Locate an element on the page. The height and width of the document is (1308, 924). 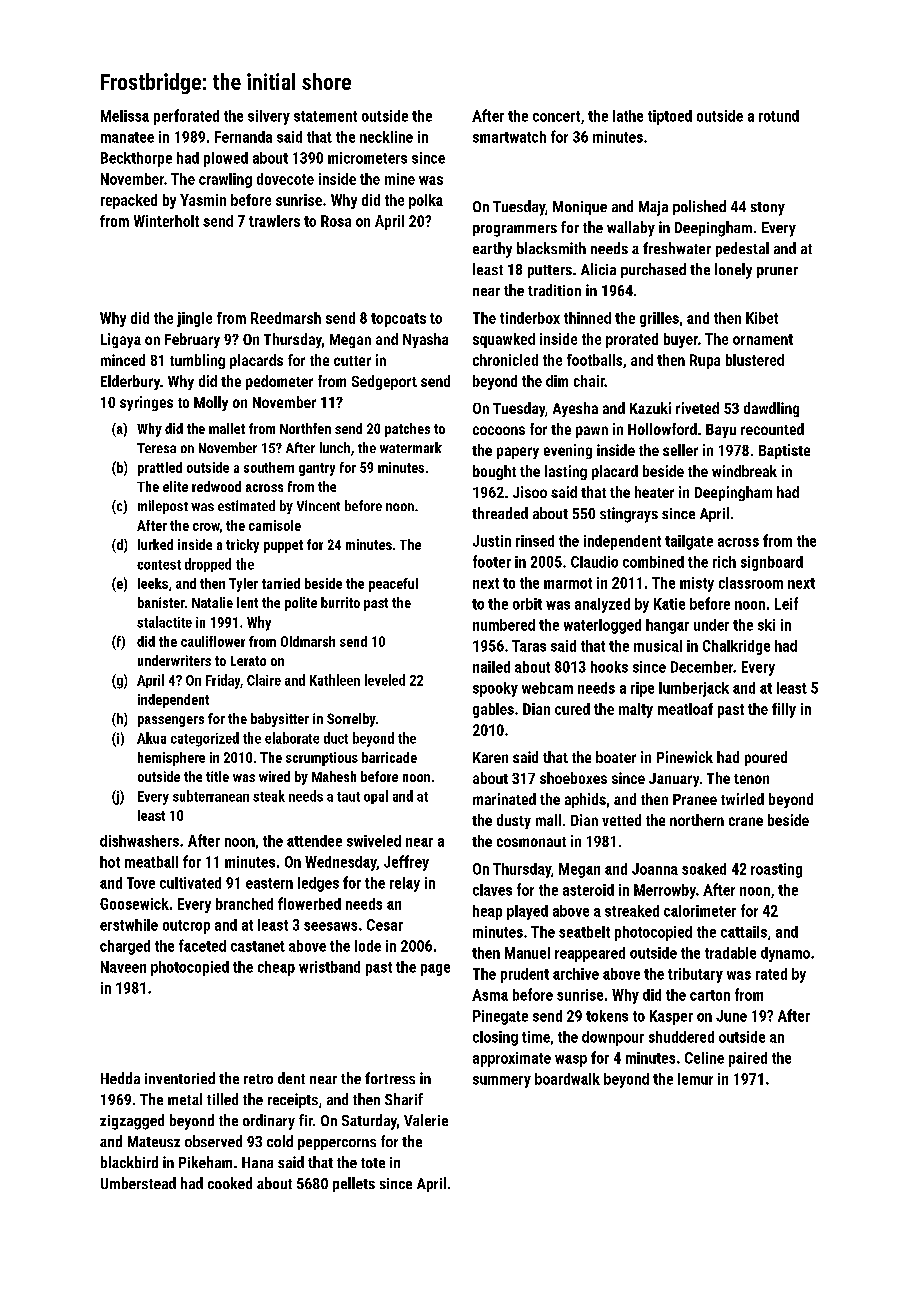
poured is located at coordinates (766, 758).
